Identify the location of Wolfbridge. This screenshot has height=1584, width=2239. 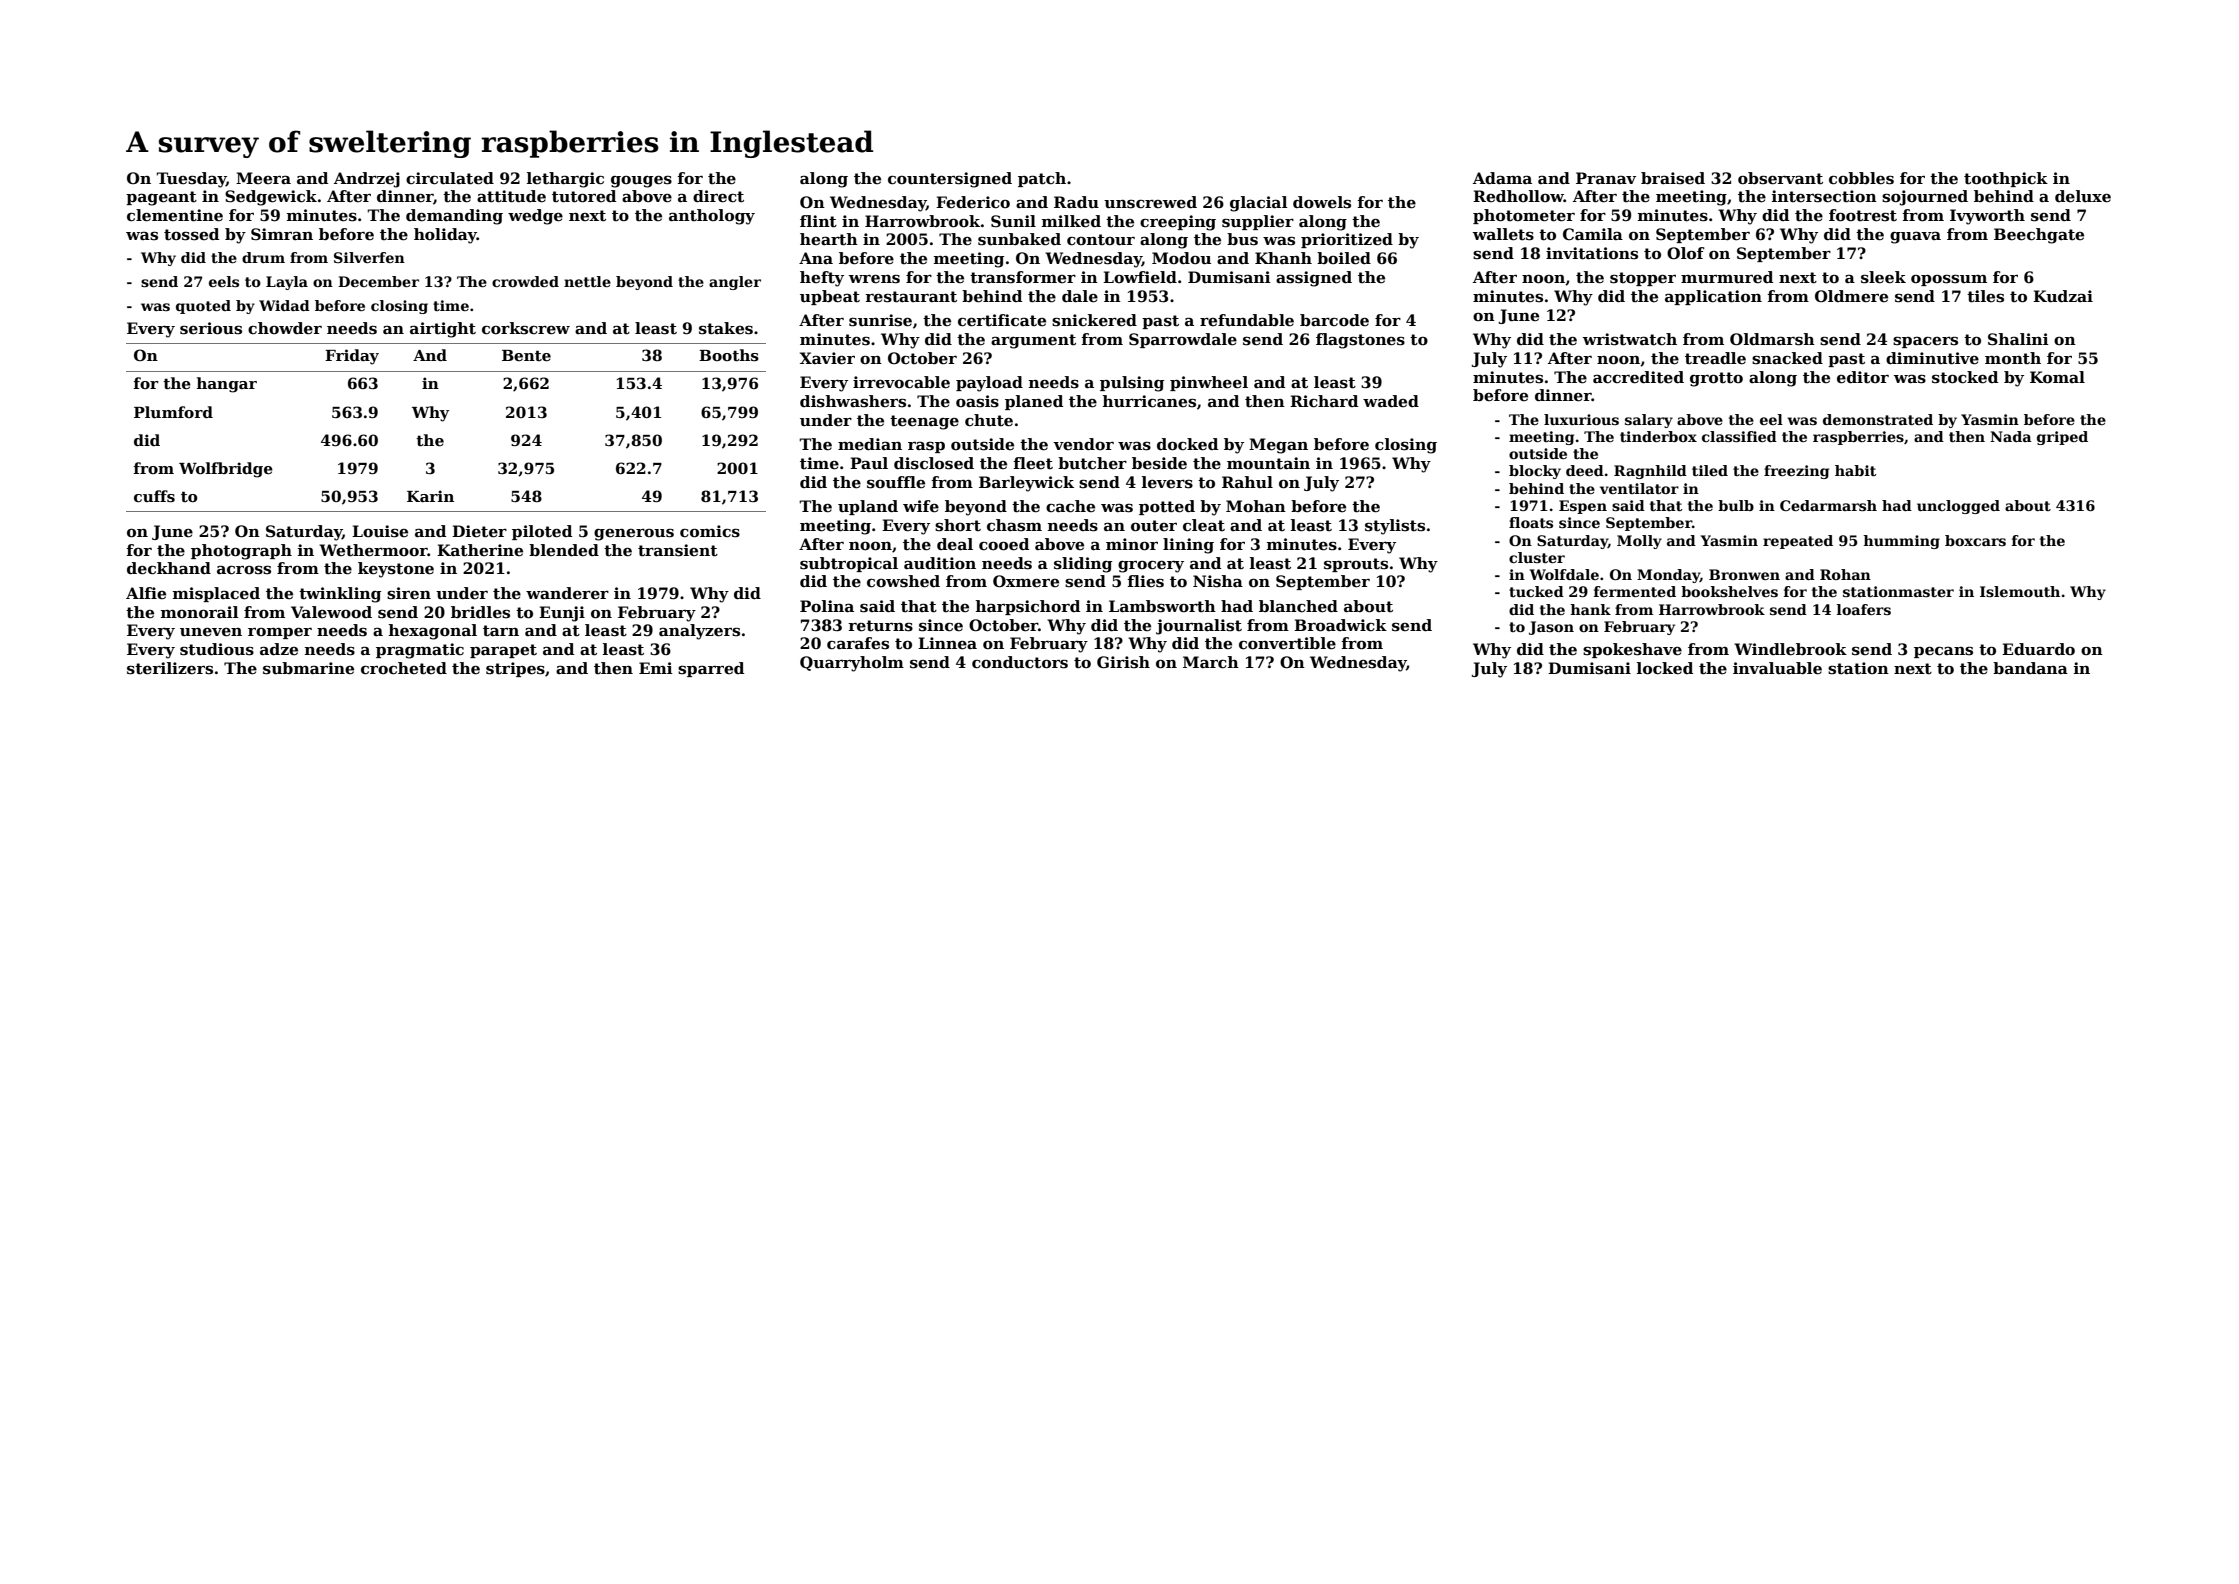
(226, 470).
